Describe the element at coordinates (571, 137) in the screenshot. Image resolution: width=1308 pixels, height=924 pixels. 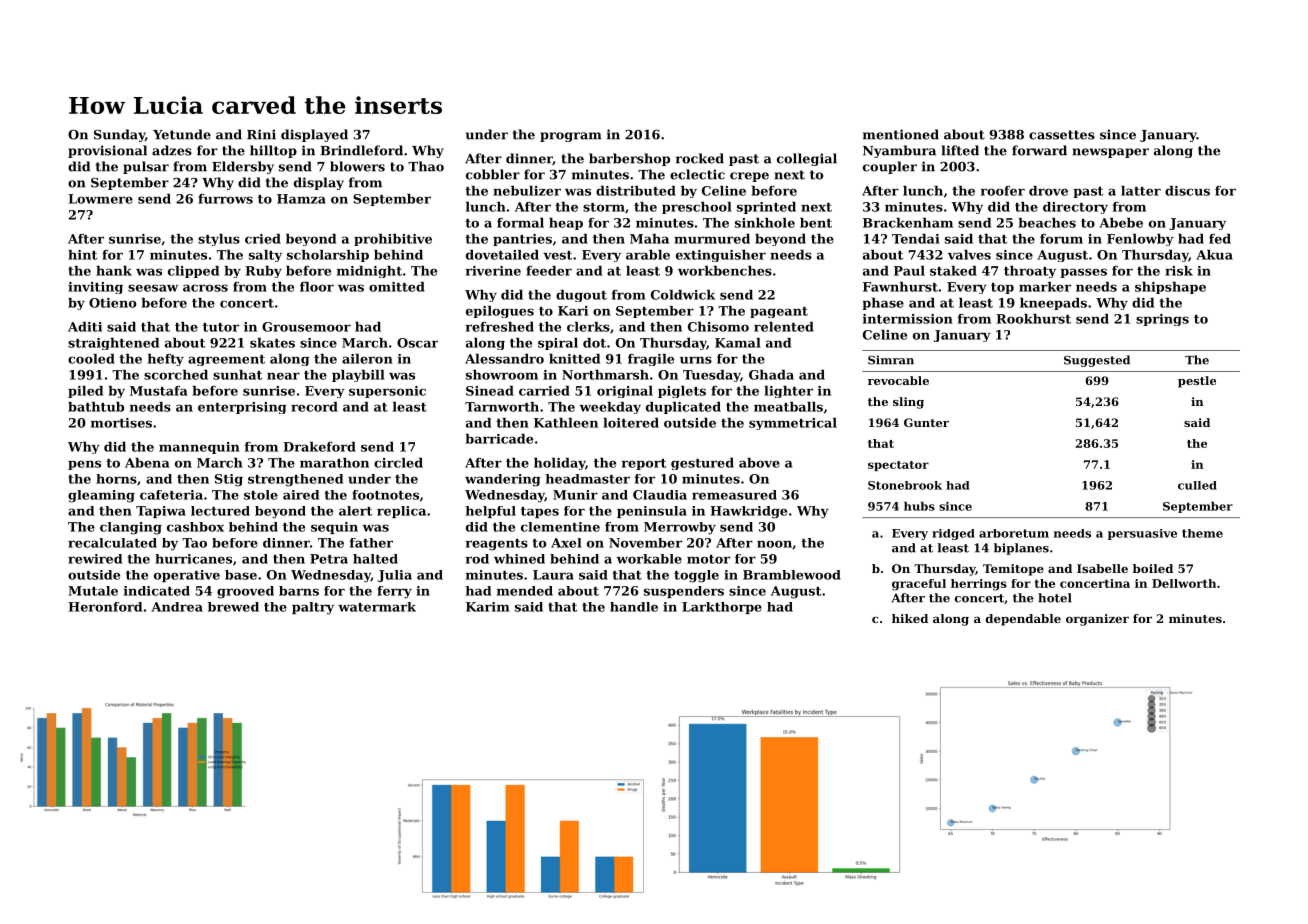
I see `program` at that location.
